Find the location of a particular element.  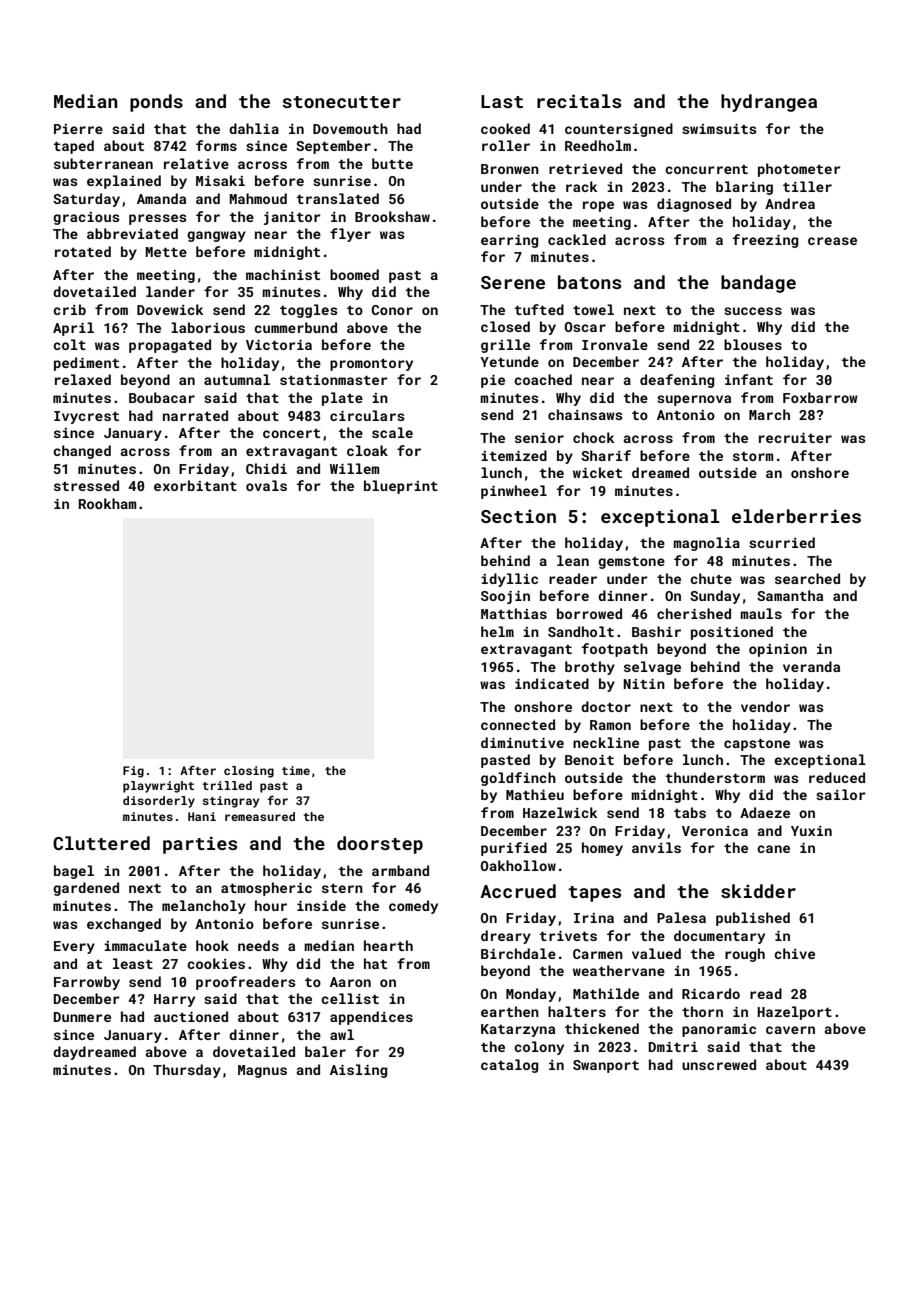

elderberries is located at coordinates (796, 516).
